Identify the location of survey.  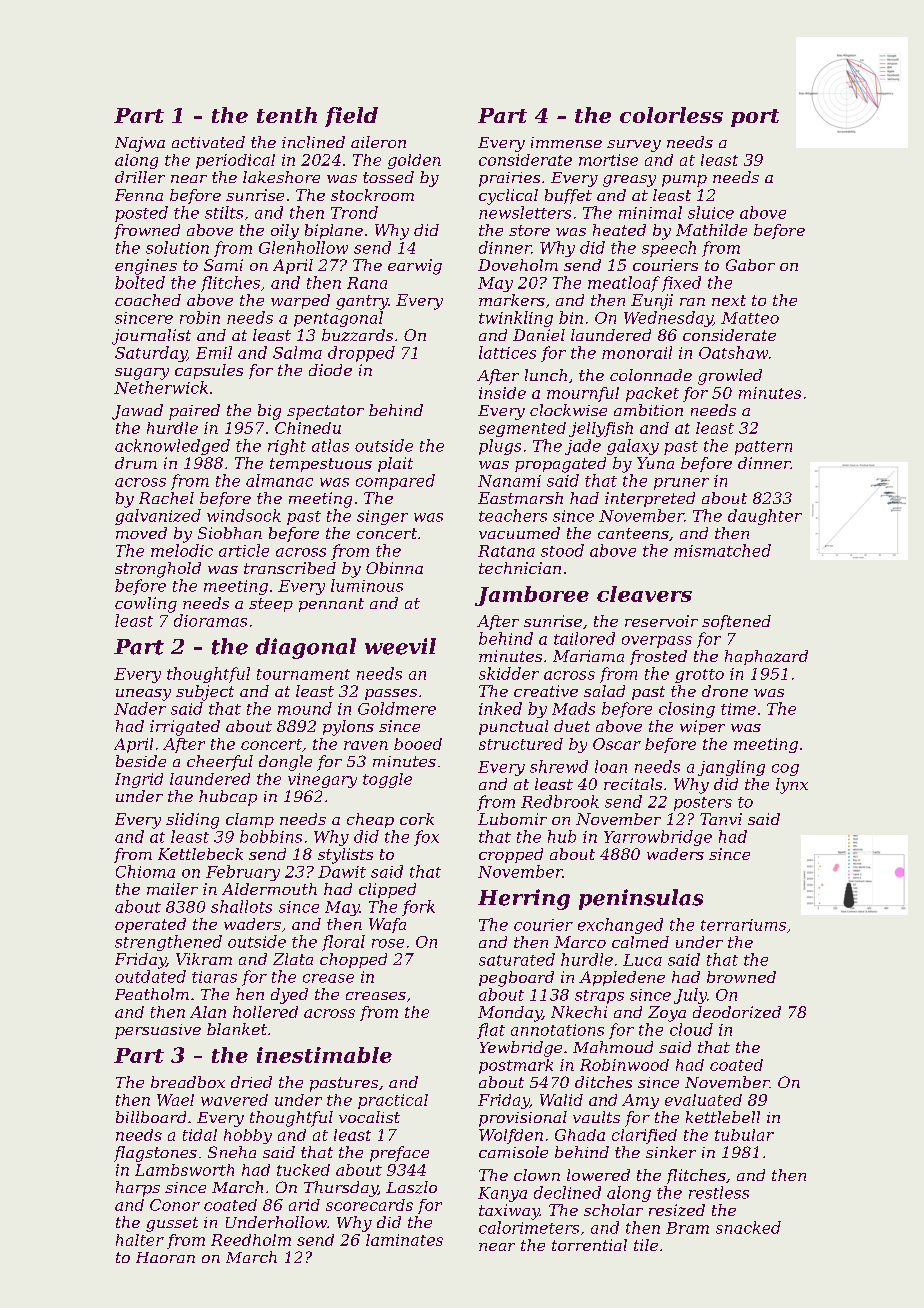
(634, 146).
